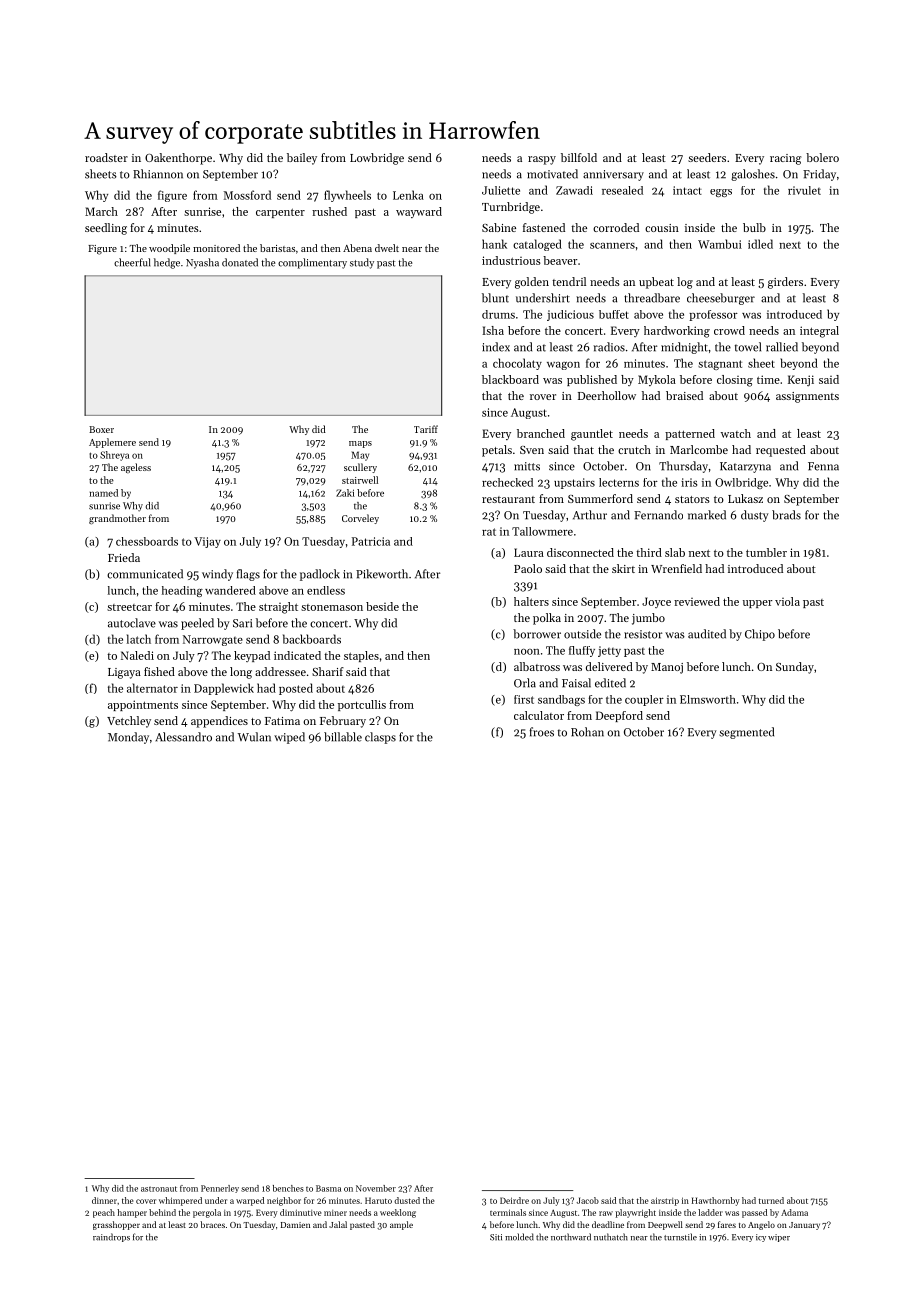 This screenshot has width=924, height=1308. I want to click on appendices, so click(219, 722).
